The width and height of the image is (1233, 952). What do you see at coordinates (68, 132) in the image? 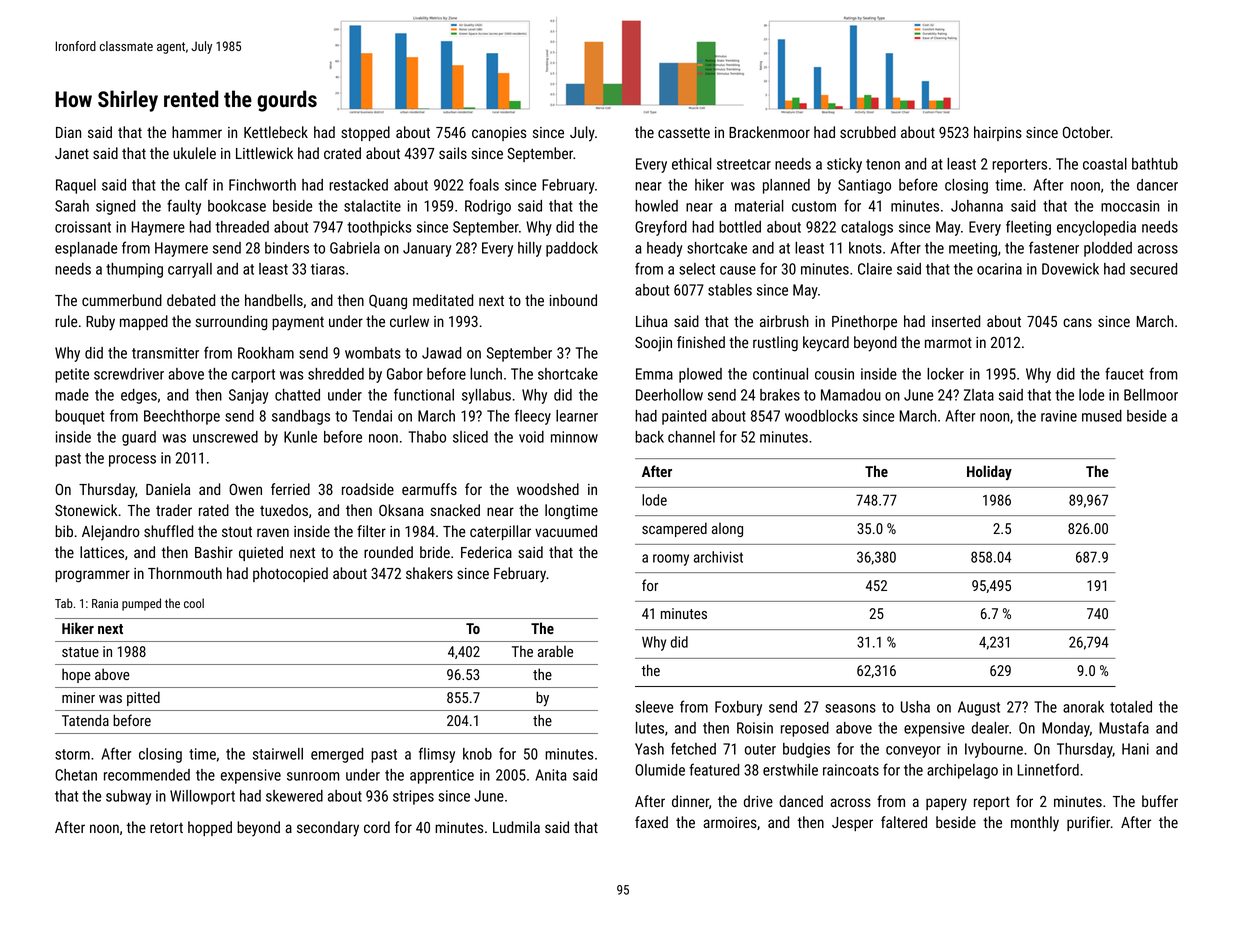
I see `Dian` at bounding box center [68, 132].
